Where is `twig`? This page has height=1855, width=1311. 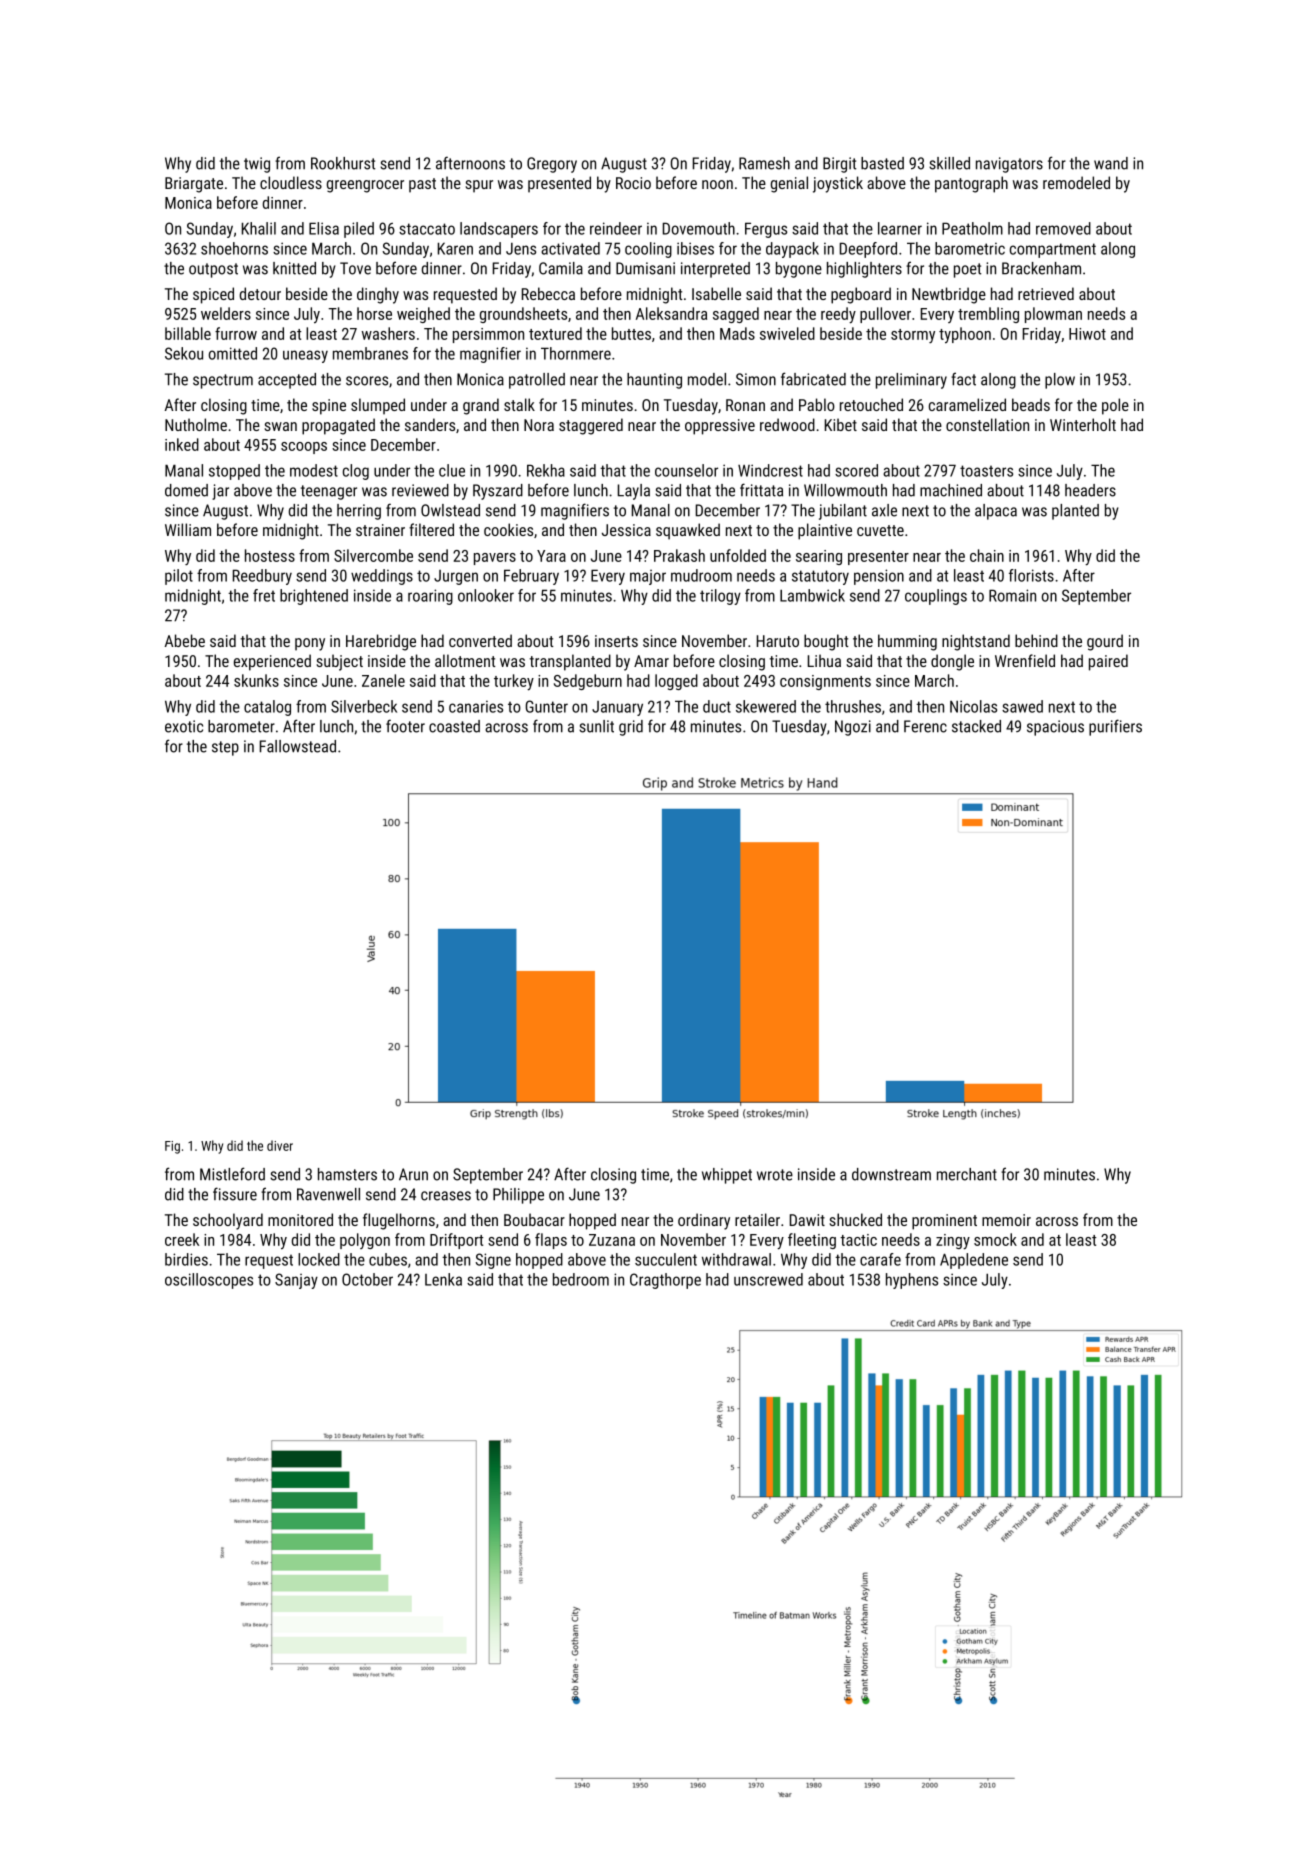 twig is located at coordinates (257, 165).
